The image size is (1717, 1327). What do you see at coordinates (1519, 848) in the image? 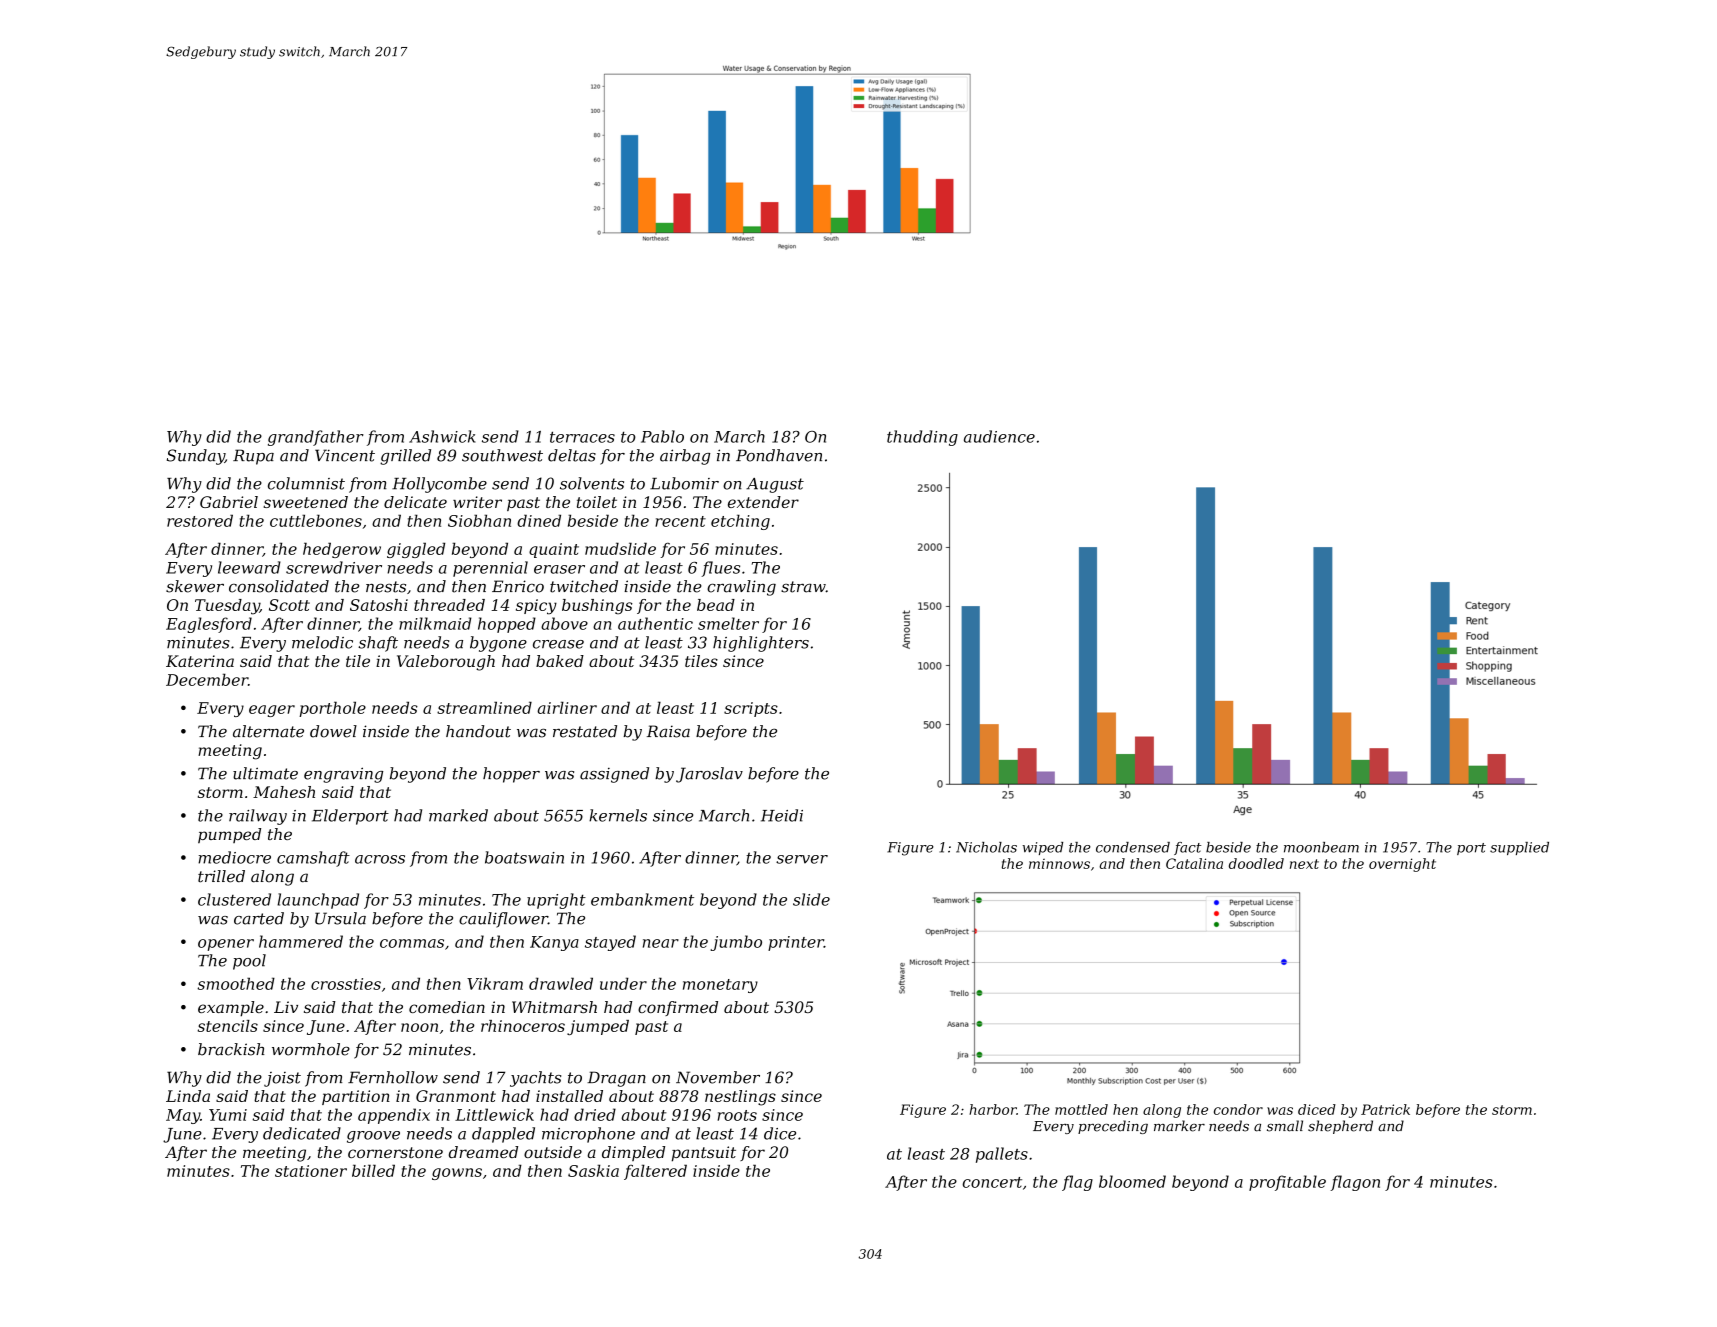
I see `supplied` at bounding box center [1519, 848].
